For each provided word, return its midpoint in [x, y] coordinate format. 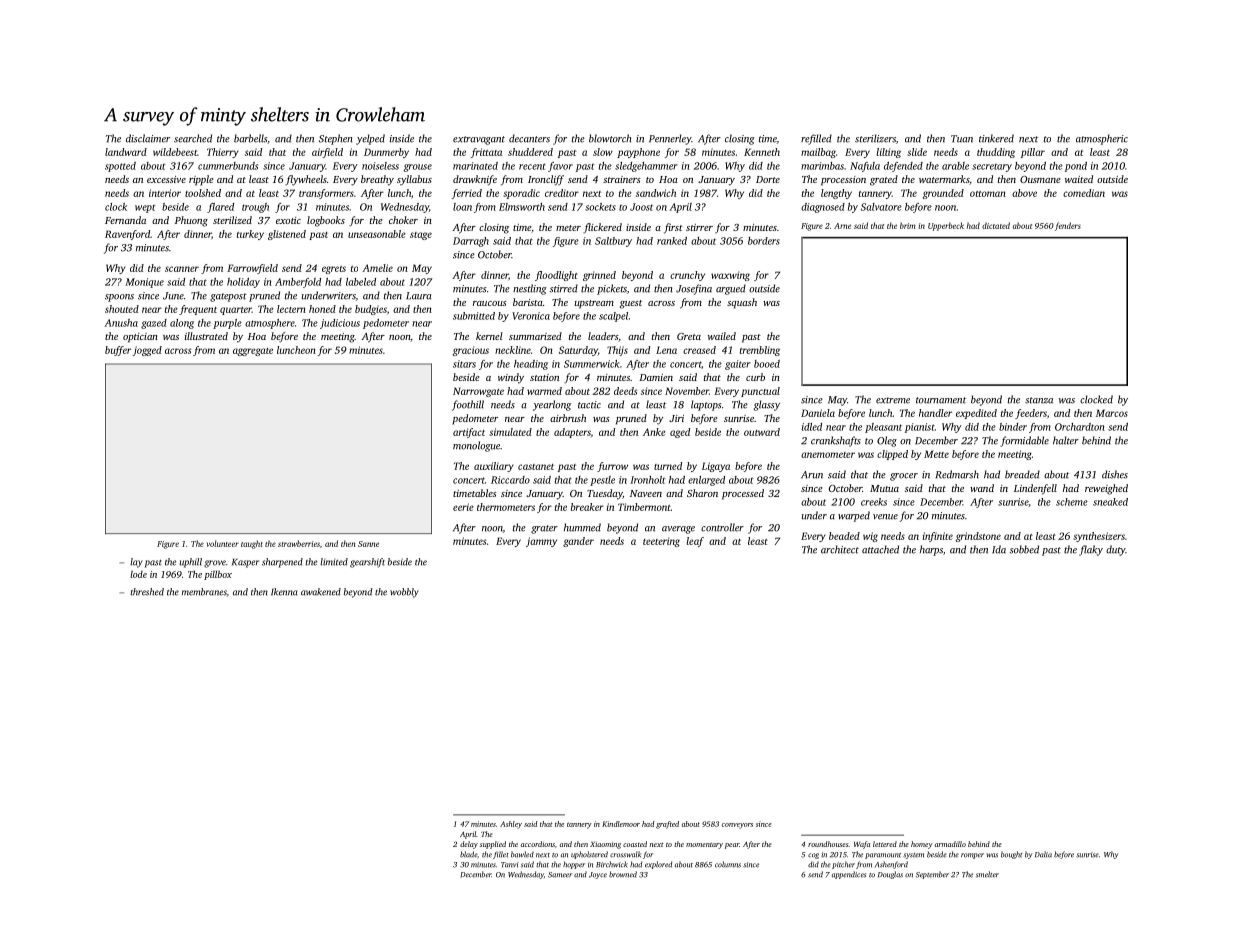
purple [227, 324]
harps [931, 550]
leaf [695, 542]
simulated [510, 432]
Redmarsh [957, 474]
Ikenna [284, 592]
